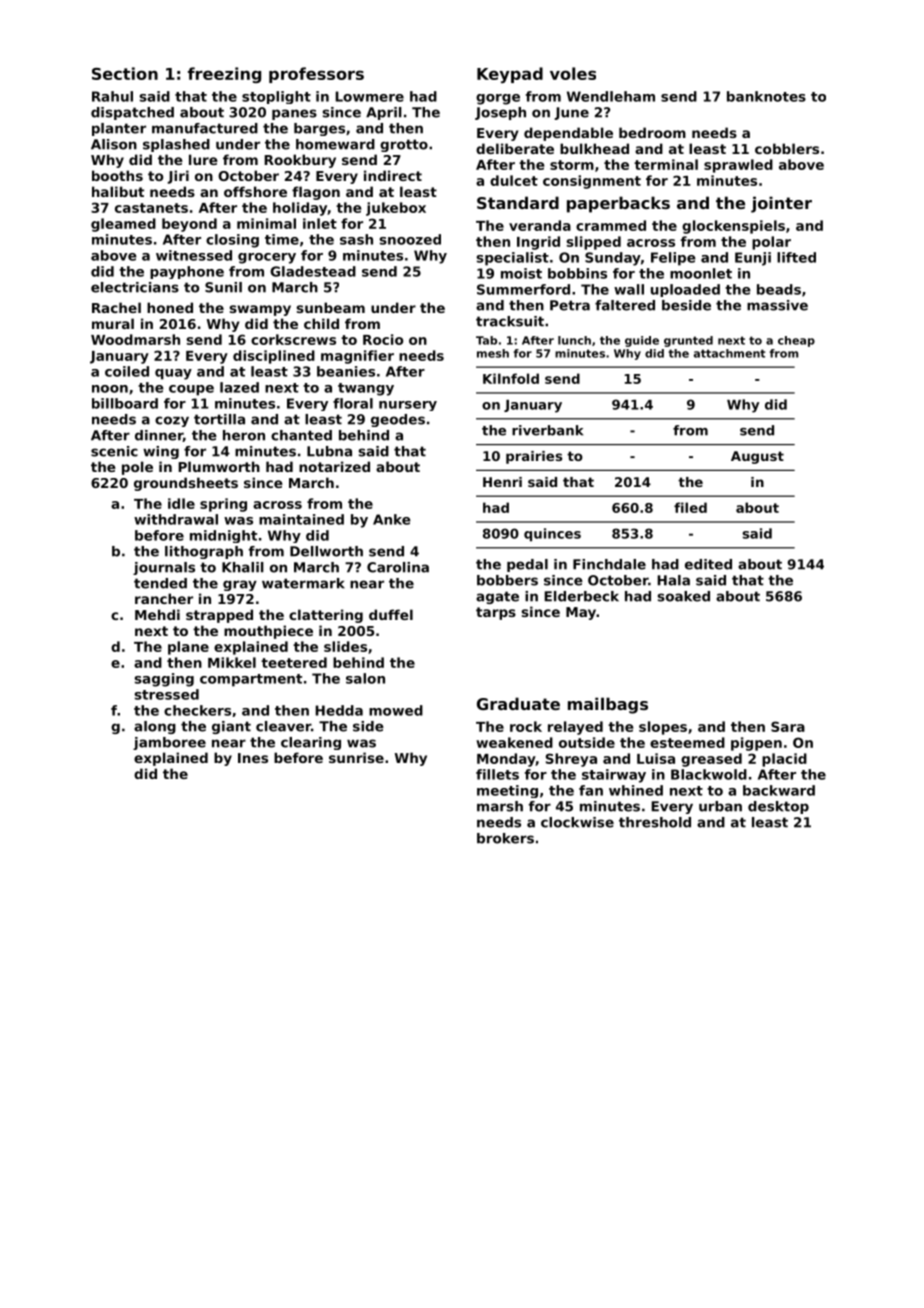 This screenshot has height=1308, width=924. What do you see at coordinates (518, 703) in the screenshot?
I see `Graduate` at bounding box center [518, 703].
